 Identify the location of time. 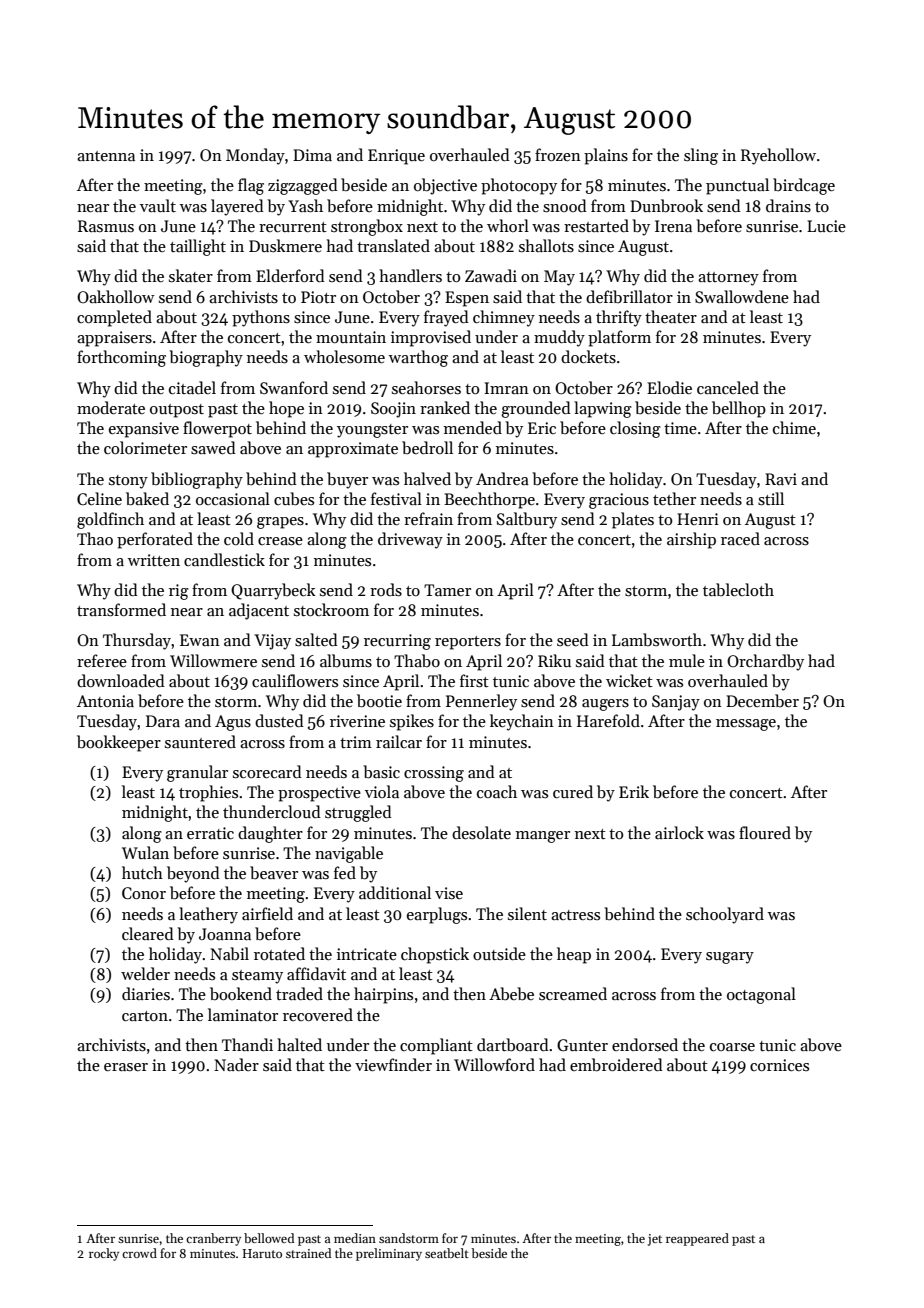
(680, 428).
